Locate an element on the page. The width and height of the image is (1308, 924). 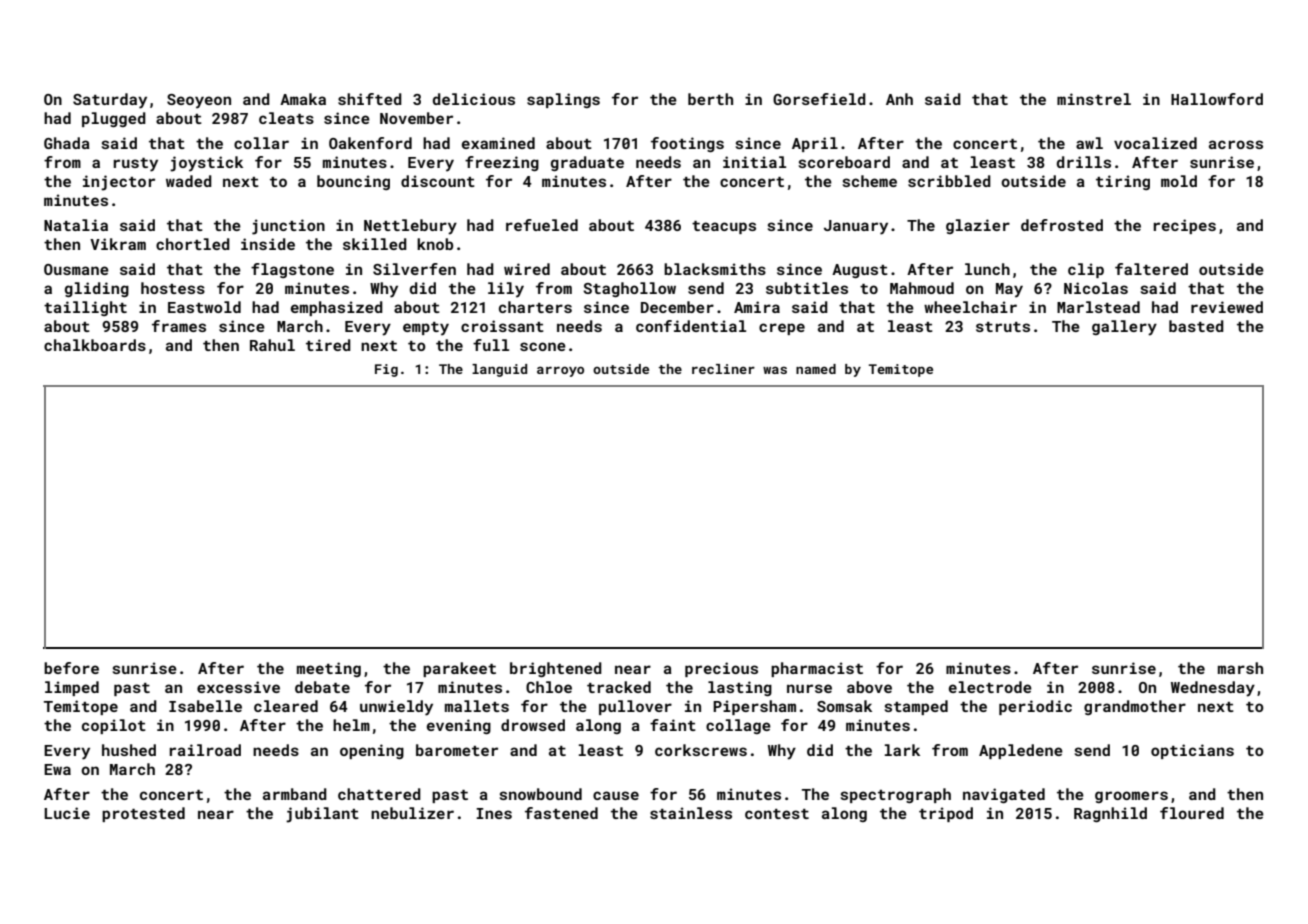
basted is located at coordinates (1196, 326).
